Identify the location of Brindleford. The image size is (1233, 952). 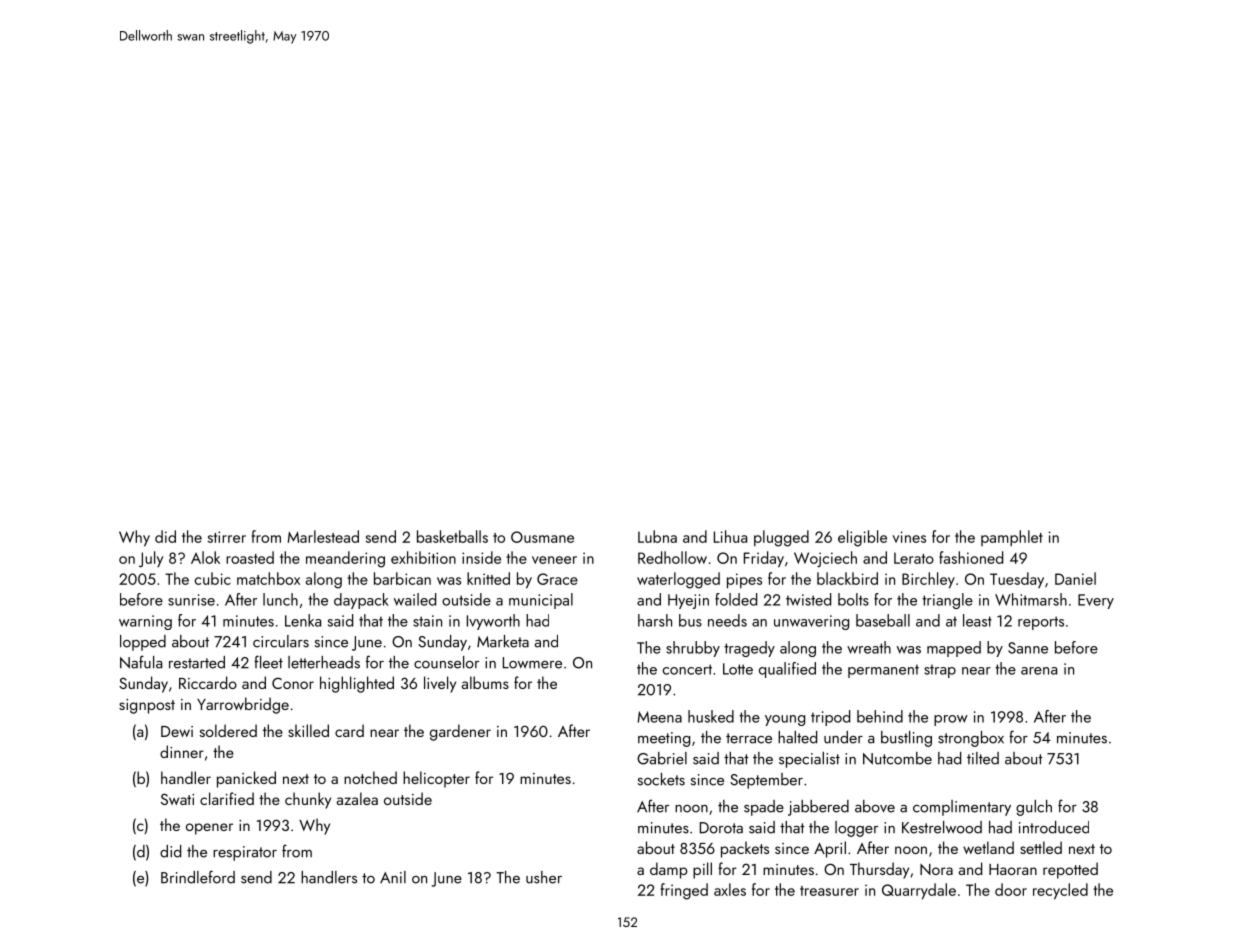
(198, 877).
